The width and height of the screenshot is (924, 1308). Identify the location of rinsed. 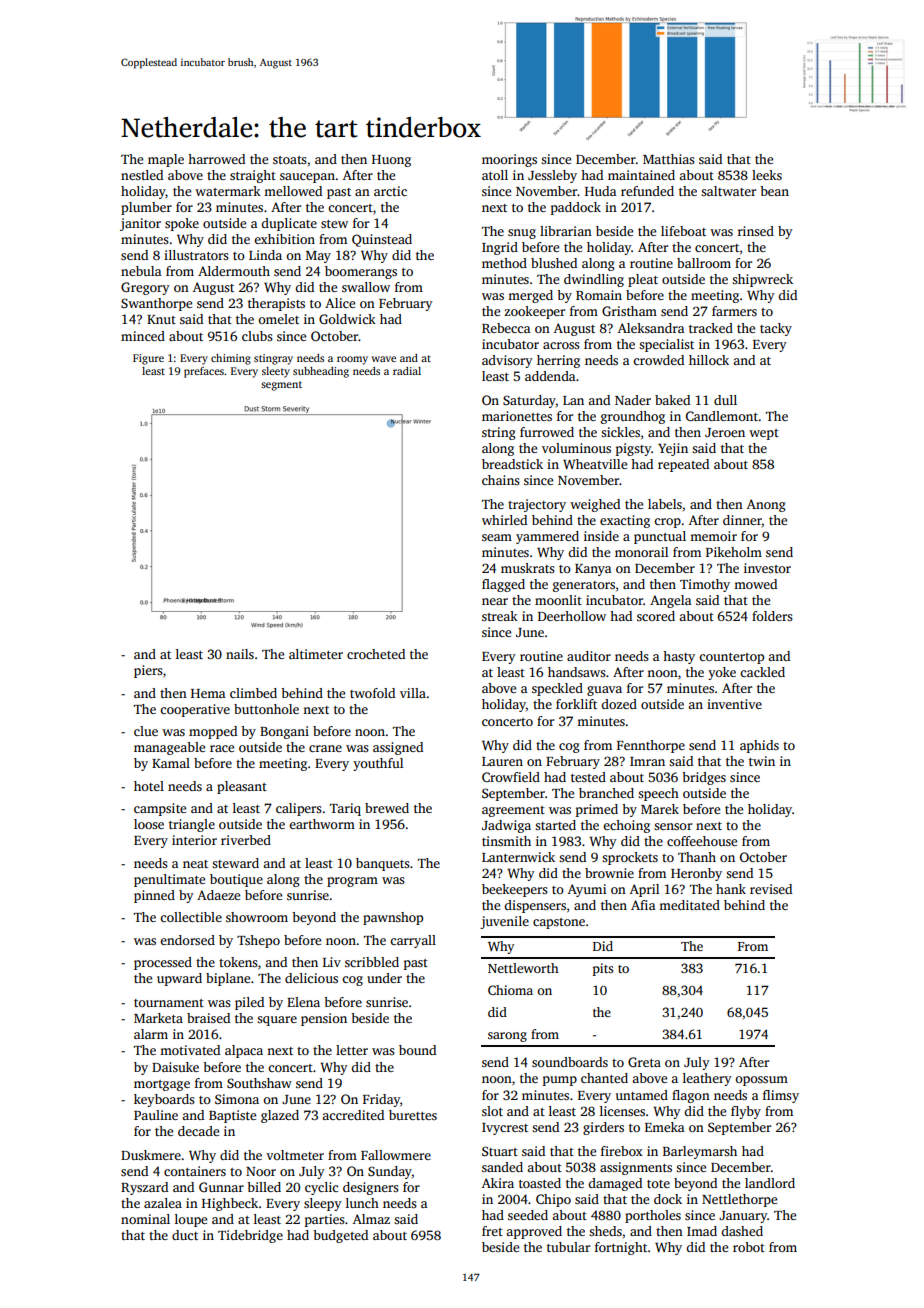
(756, 231).
